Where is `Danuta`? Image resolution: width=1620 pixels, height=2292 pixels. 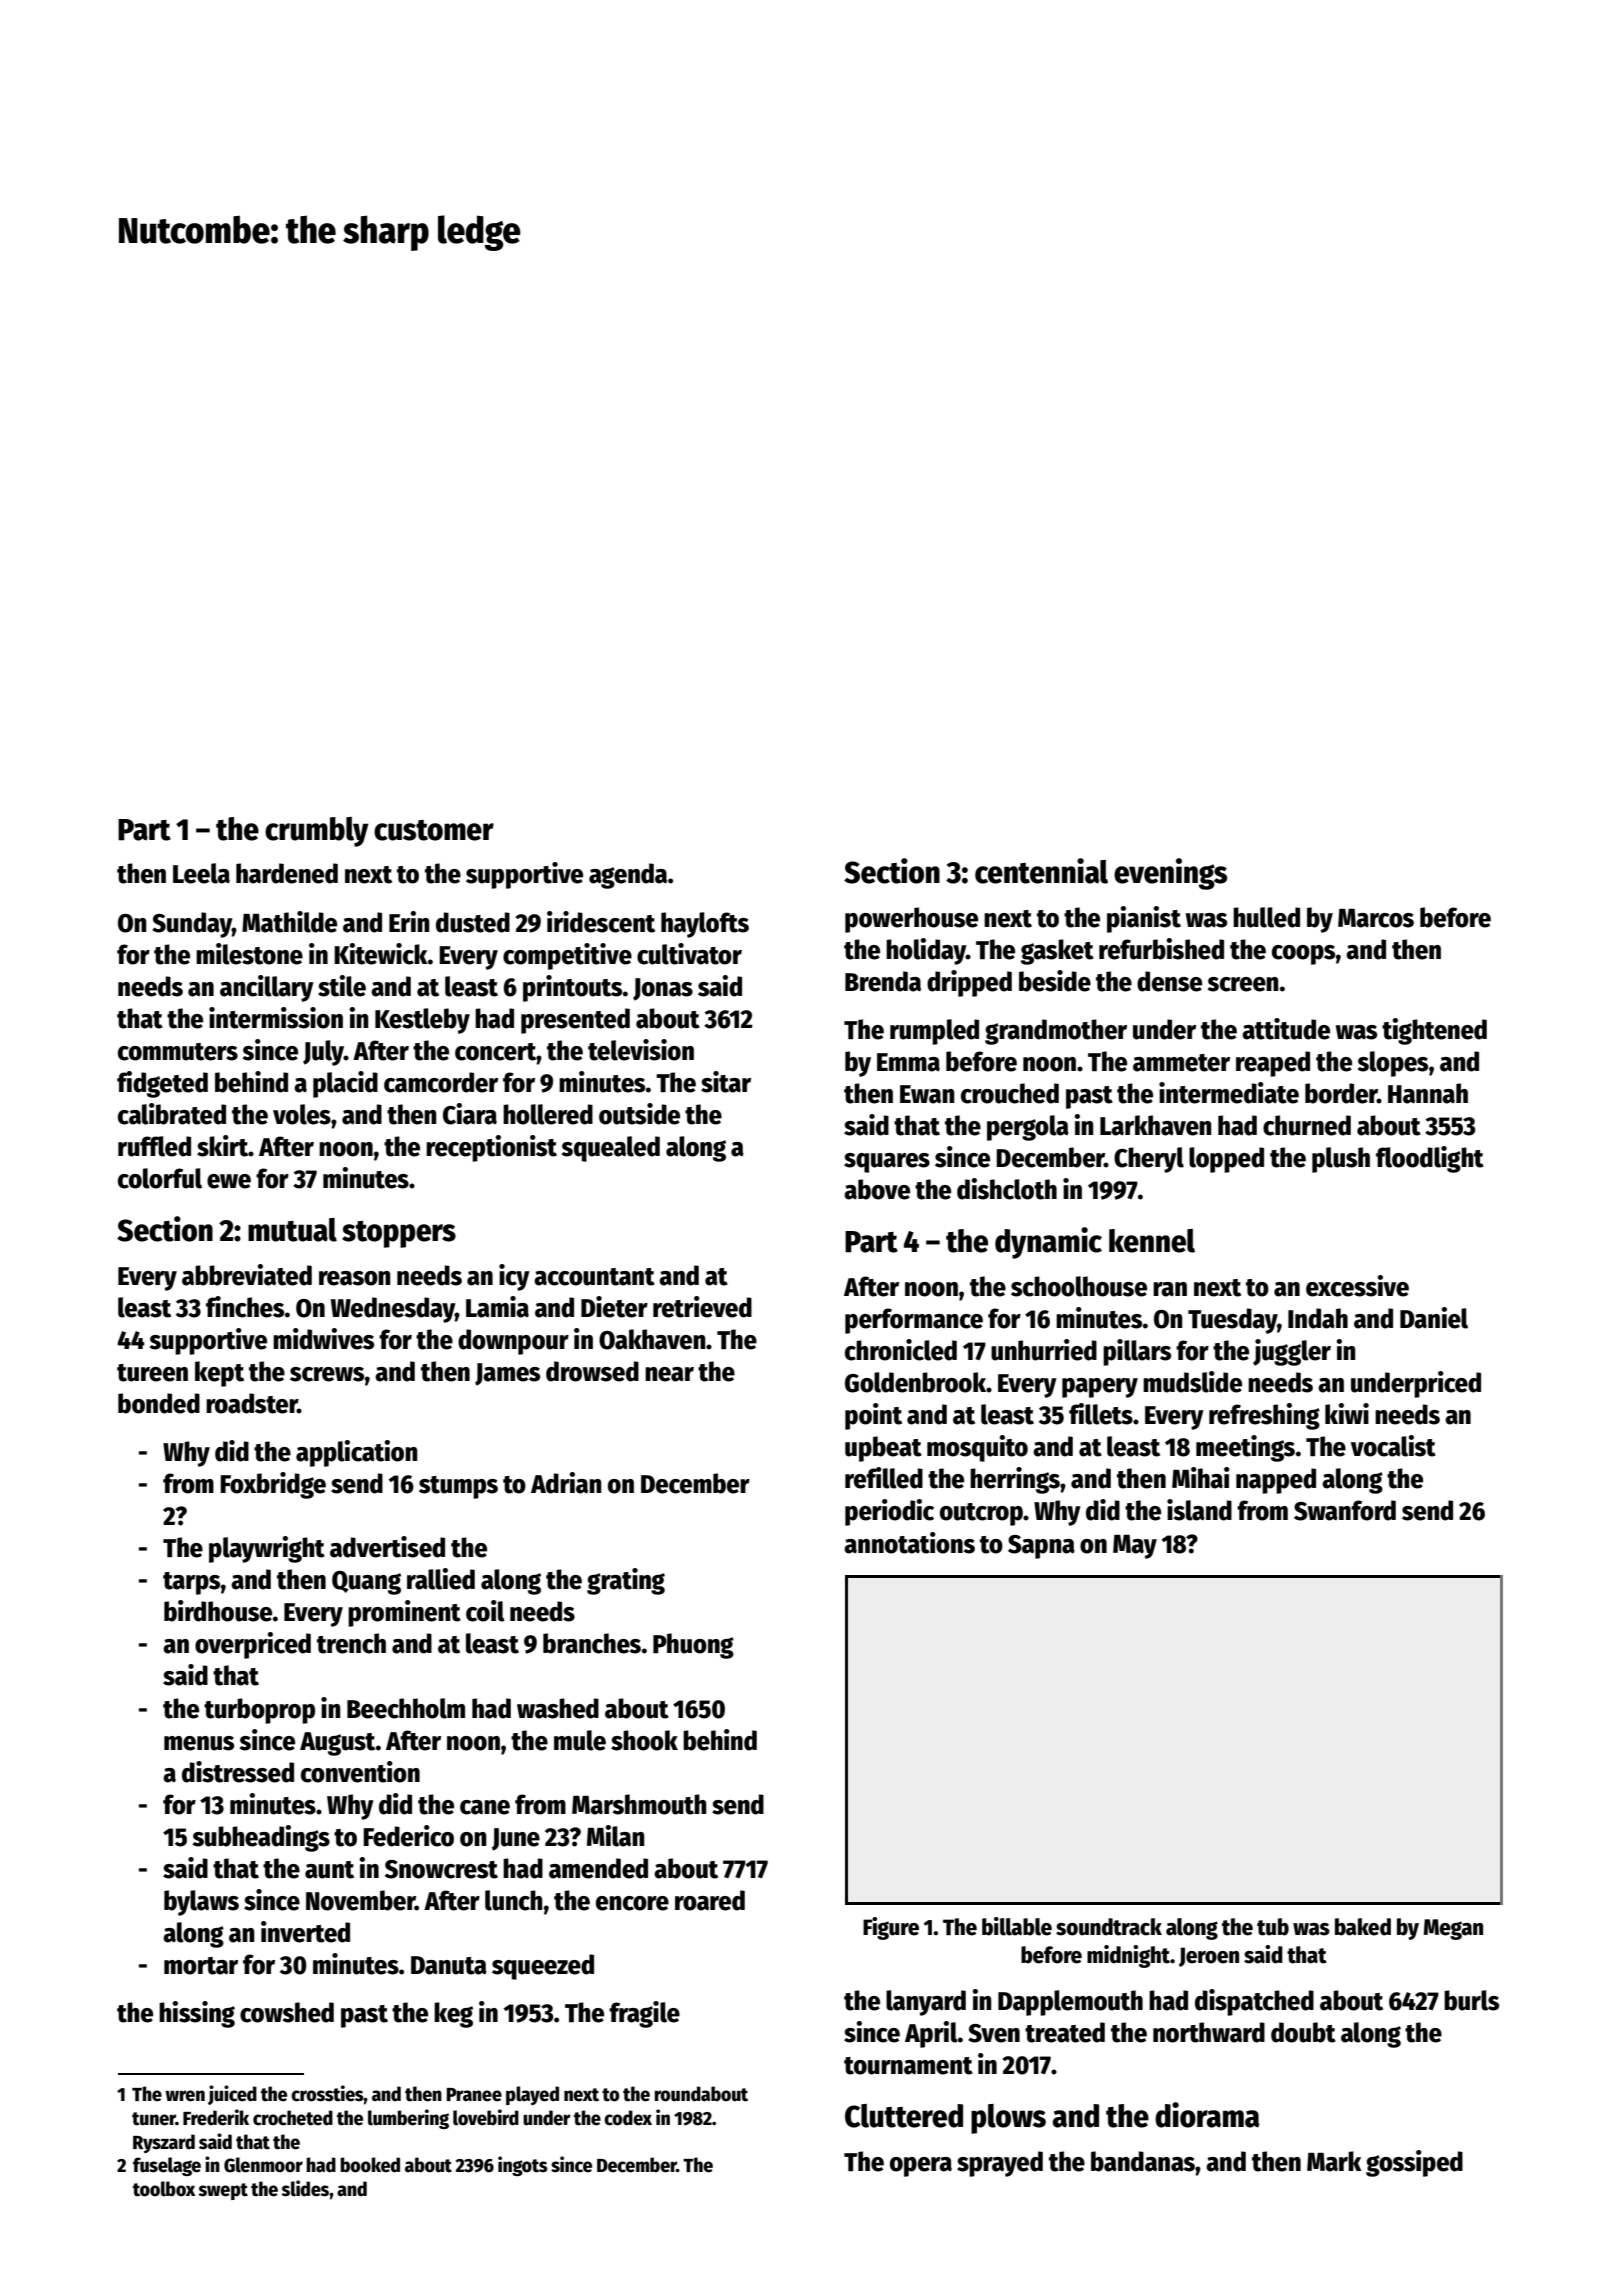
Danuta is located at coordinates (449, 1965).
